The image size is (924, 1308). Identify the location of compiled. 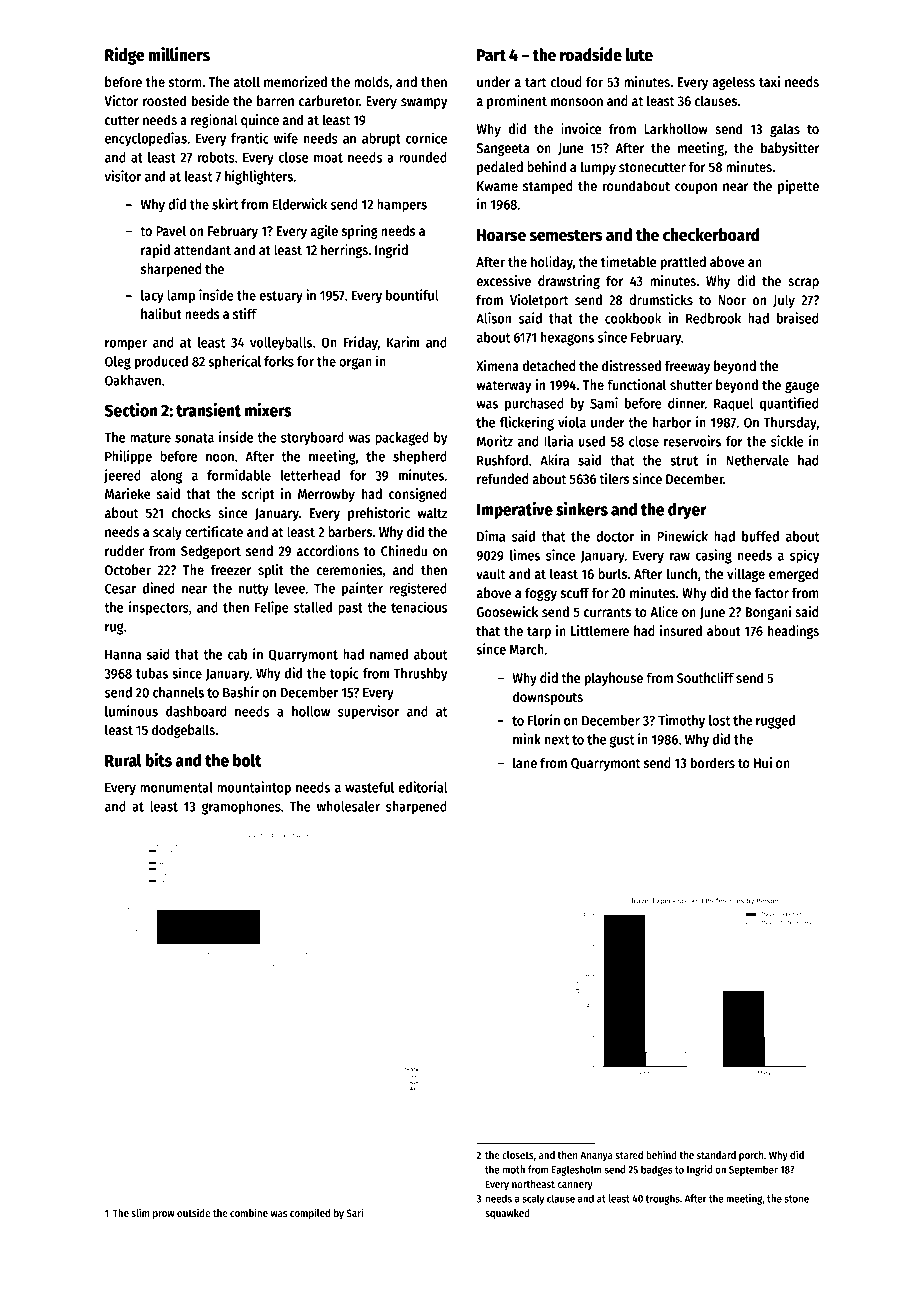
(310, 1214).
